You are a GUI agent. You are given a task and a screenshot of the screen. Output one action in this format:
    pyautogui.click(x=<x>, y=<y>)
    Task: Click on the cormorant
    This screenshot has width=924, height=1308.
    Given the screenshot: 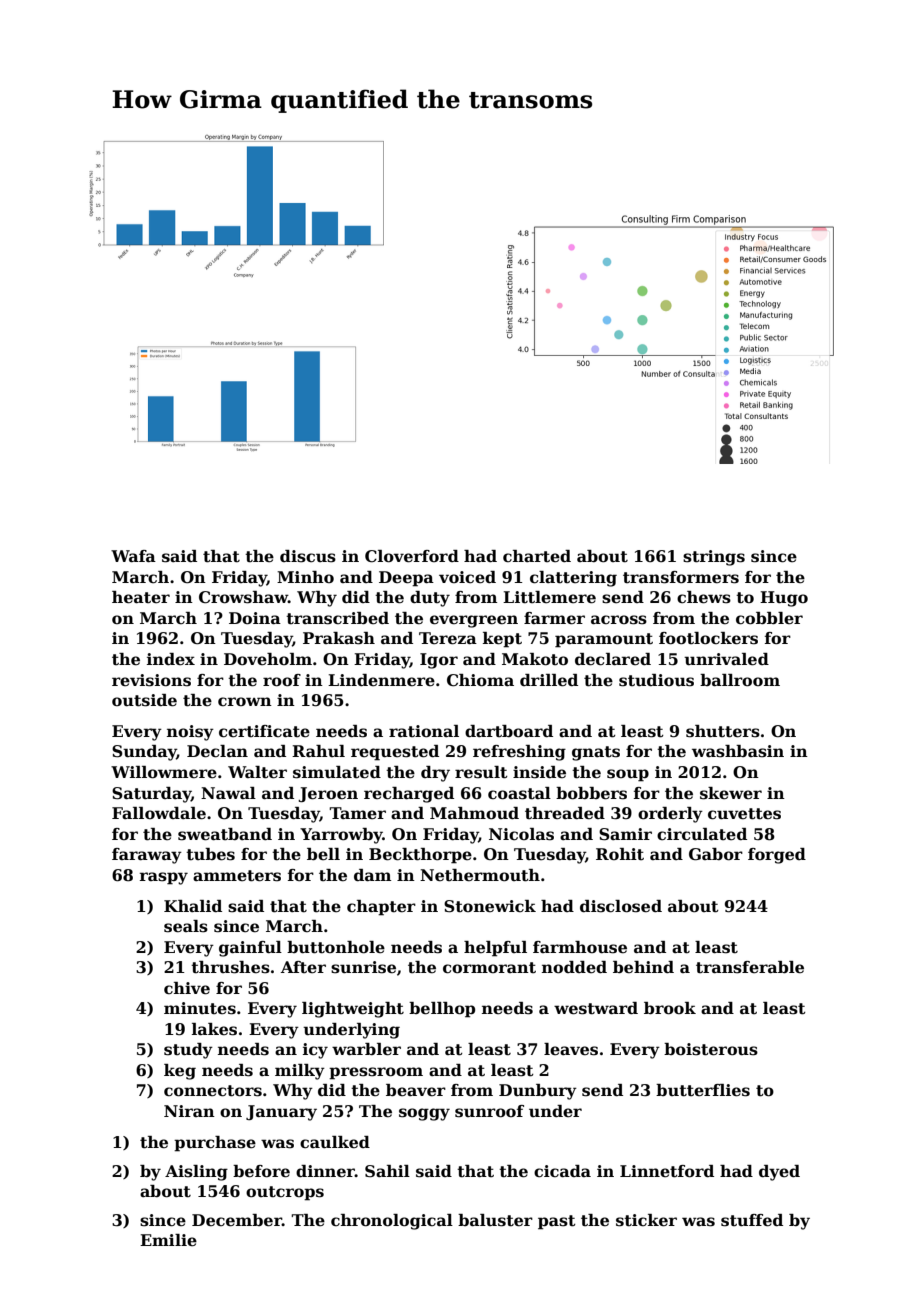 What is the action you would take?
    pyautogui.click(x=489, y=968)
